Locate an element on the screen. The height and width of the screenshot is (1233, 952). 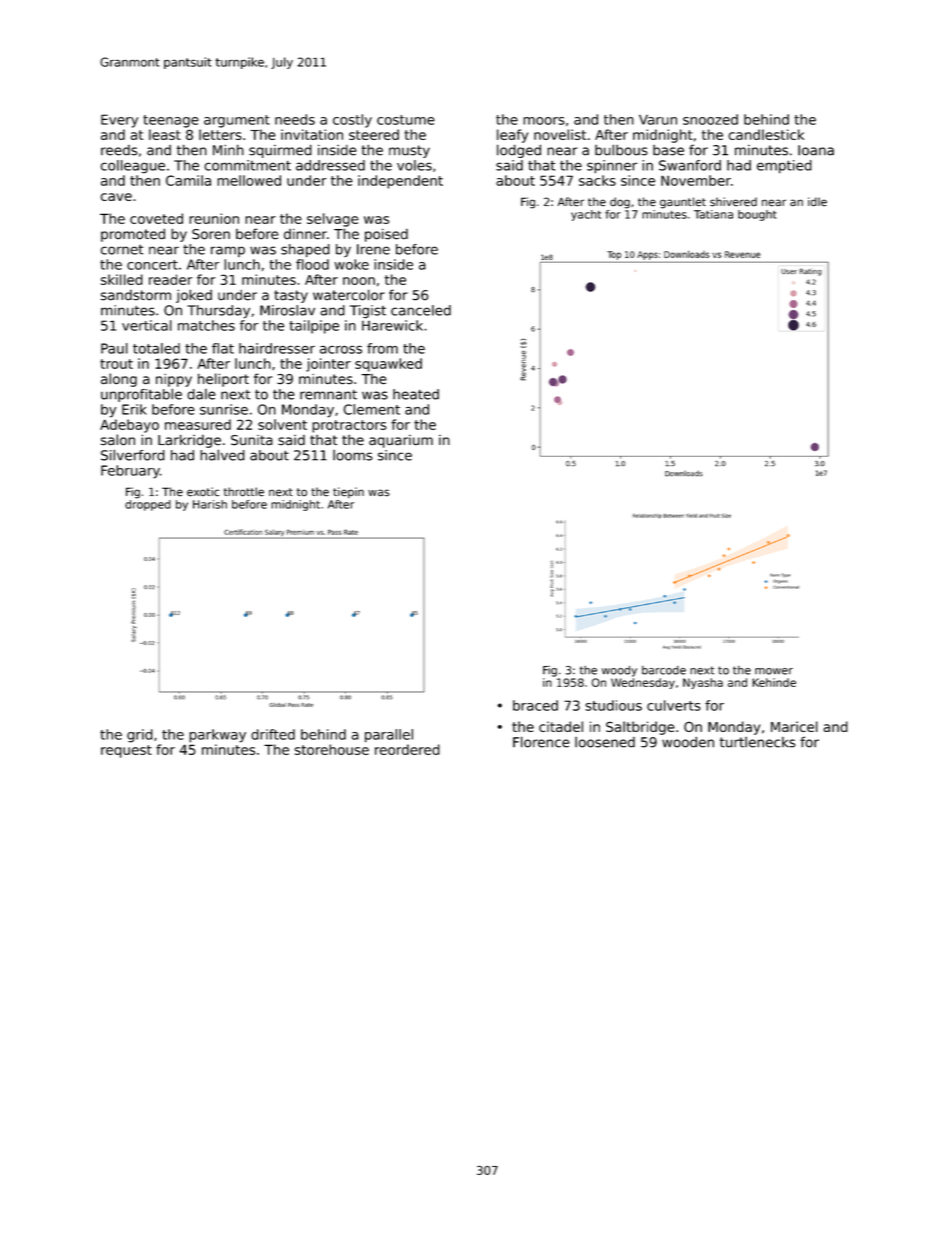
tiepin is located at coordinates (348, 492).
